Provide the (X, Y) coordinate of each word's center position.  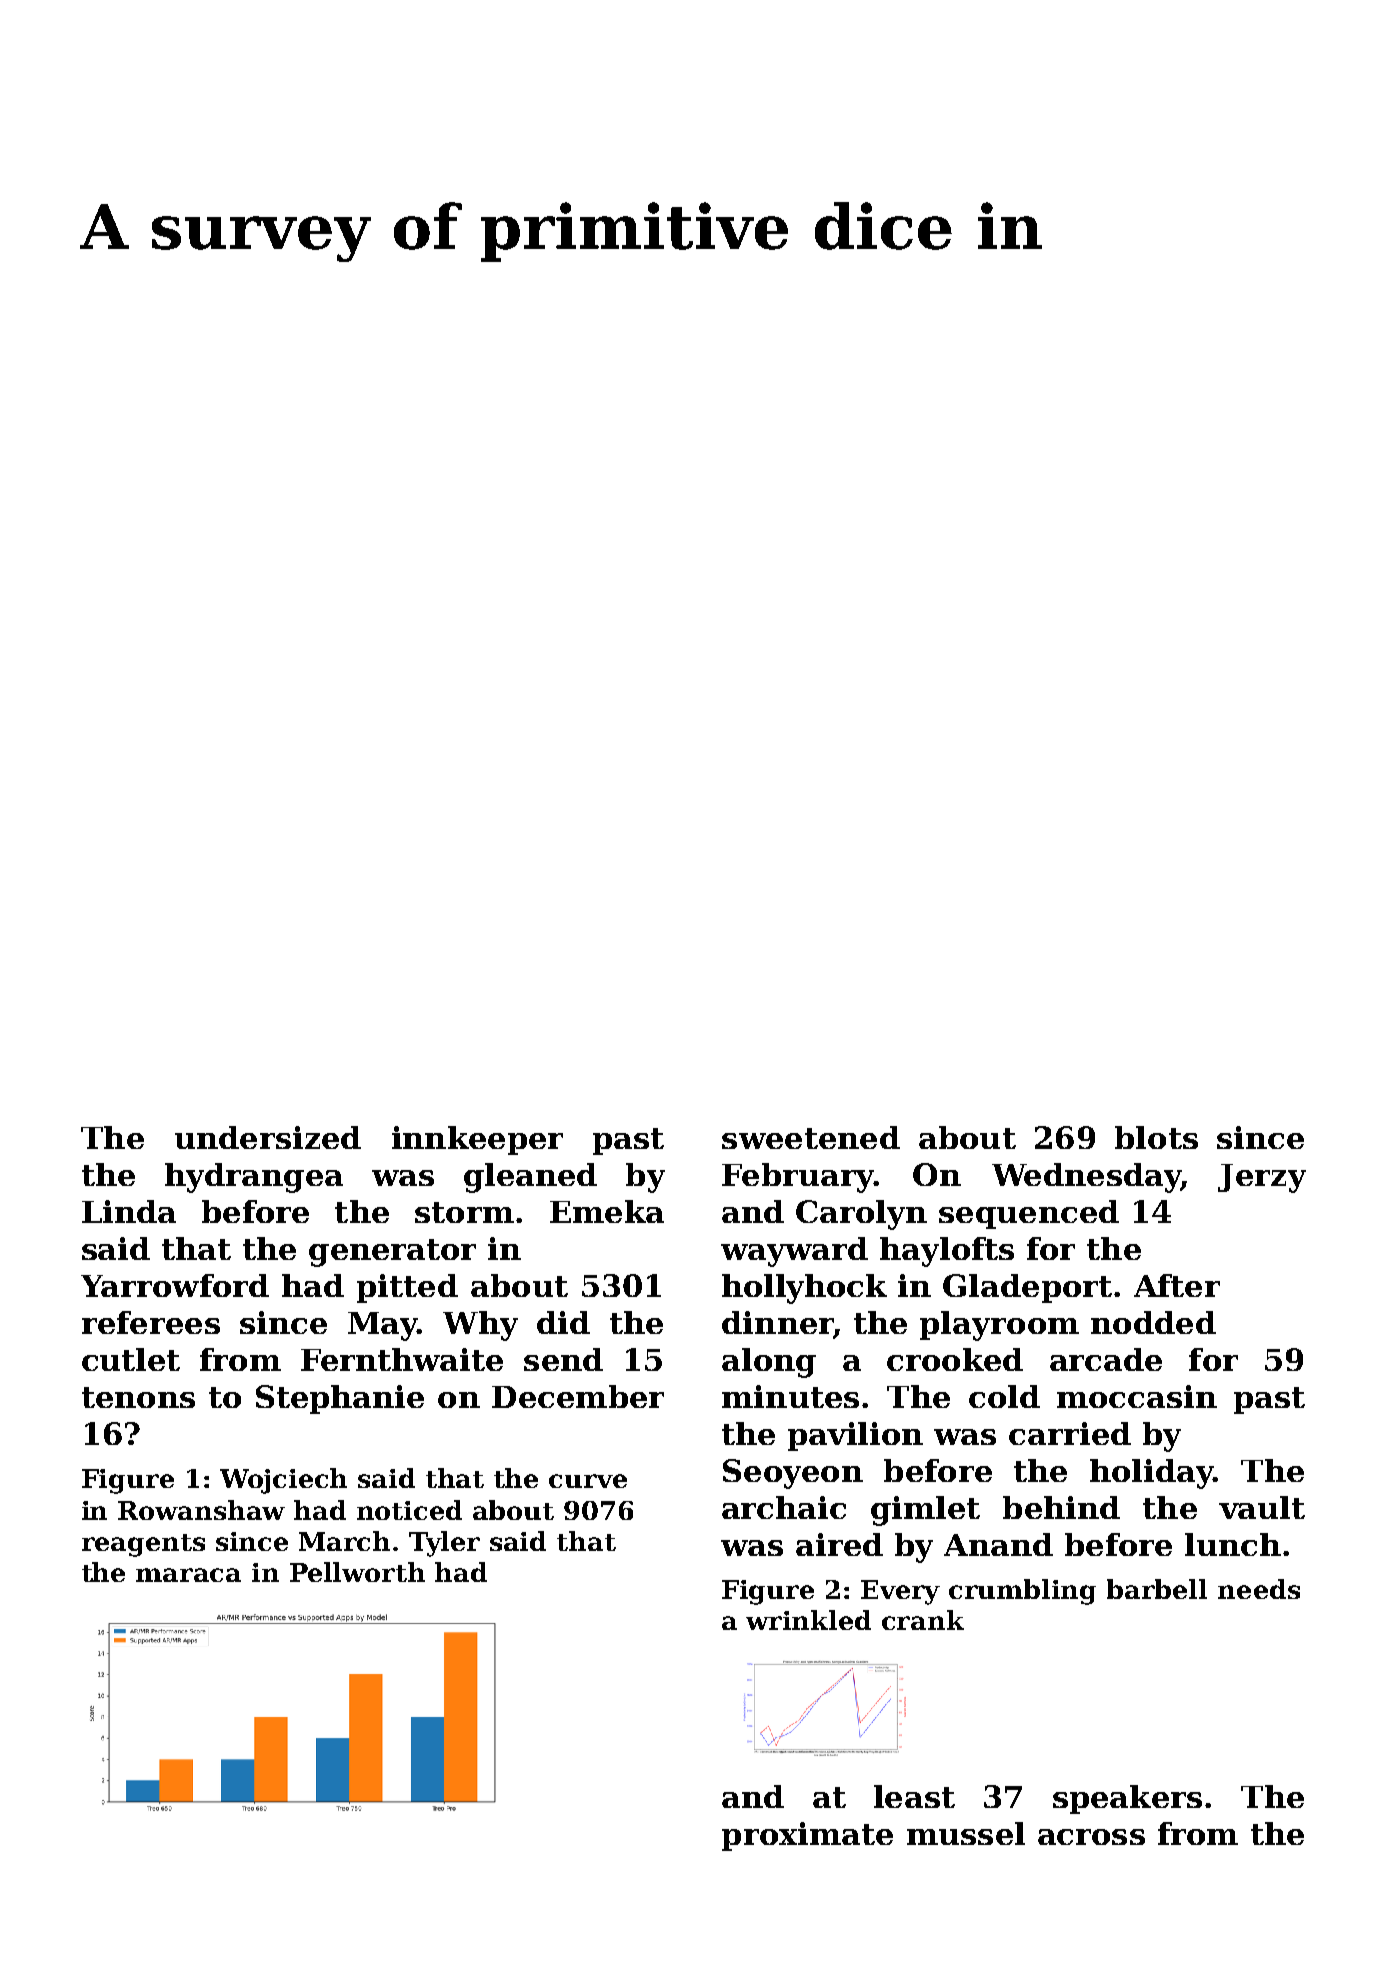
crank (923, 1620)
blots (1156, 1137)
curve (588, 1481)
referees (151, 1322)
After (1177, 1285)
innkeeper (477, 1140)
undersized (268, 1137)
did (563, 1322)
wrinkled (808, 1620)
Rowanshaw (201, 1510)
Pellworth (357, 1572)
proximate (807, 1836)
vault (1262, 1507)
